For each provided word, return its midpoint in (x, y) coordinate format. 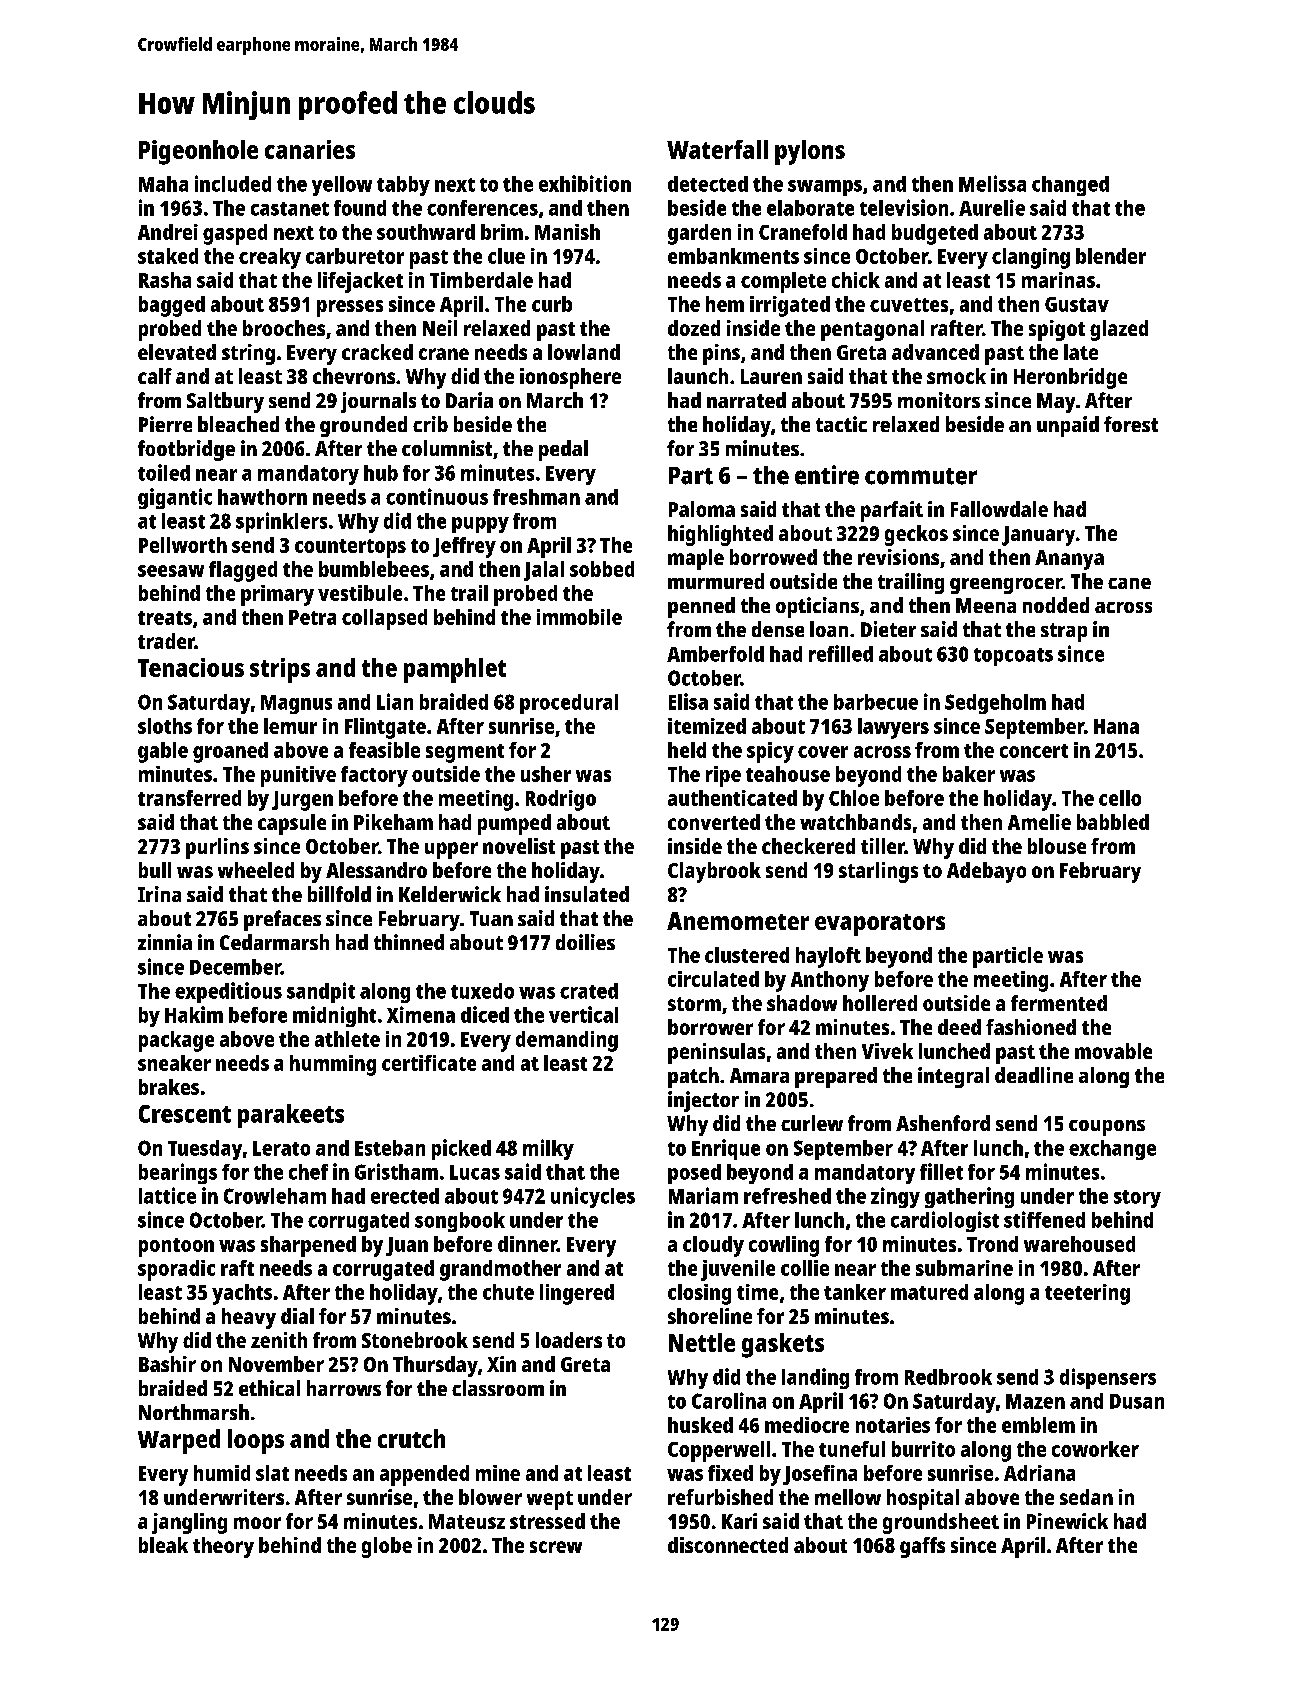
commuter (921, 476)
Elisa (688, 701)
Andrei (168, 232)
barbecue (876, 702)
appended (424, 1475)
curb (552, 304)
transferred (189, 798)
